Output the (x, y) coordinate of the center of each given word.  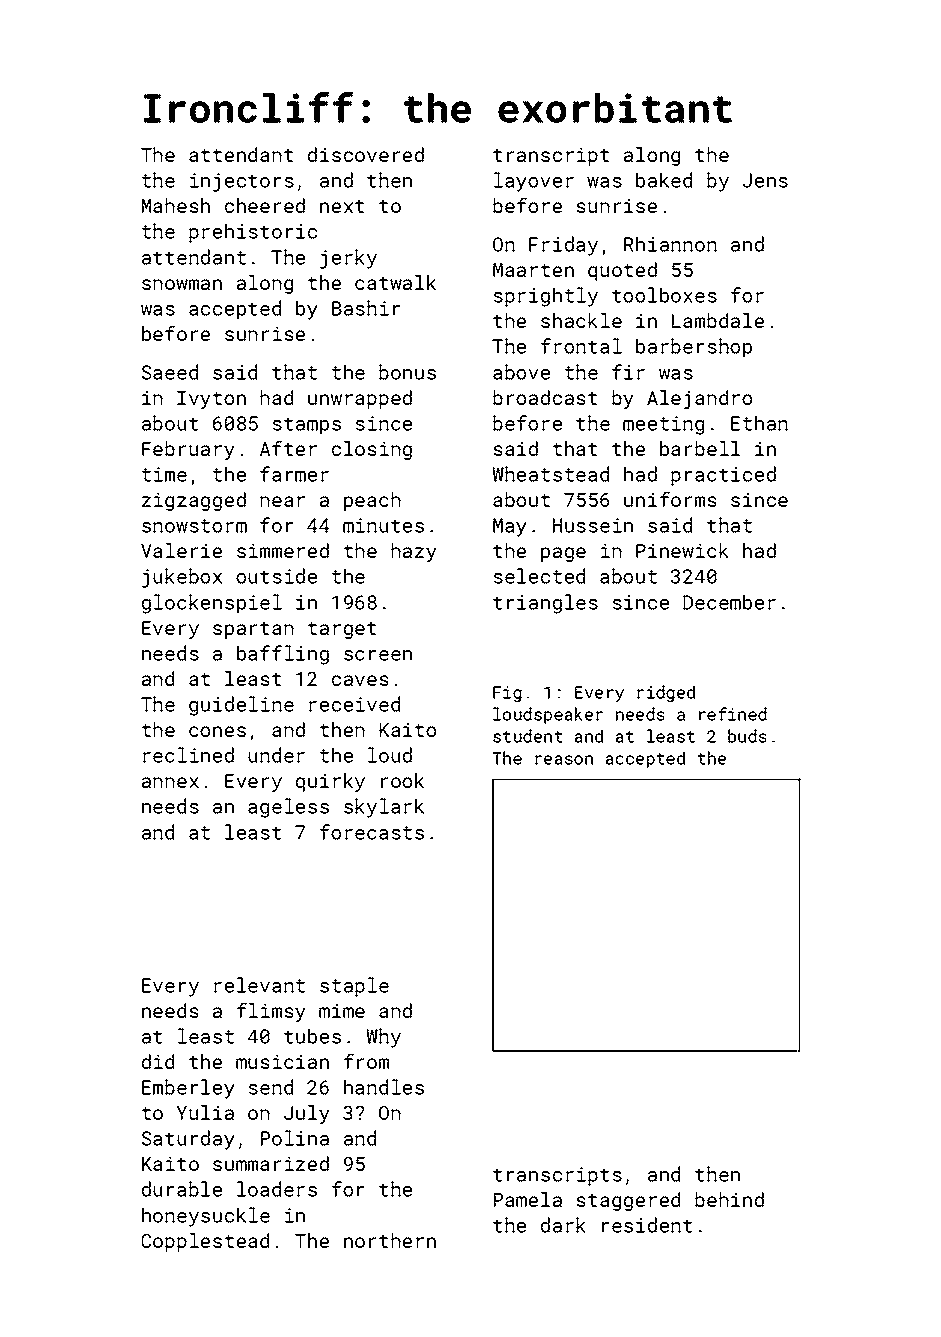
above (521, 372)
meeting (663, 425)
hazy (414, 552)
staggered (628, 1201)
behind (729, 1199)
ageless (288, 808)
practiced (723, 476)
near (282, 501)
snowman (182, 284)
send (271, 1087)
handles (384, 1087)
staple (354, 987)
